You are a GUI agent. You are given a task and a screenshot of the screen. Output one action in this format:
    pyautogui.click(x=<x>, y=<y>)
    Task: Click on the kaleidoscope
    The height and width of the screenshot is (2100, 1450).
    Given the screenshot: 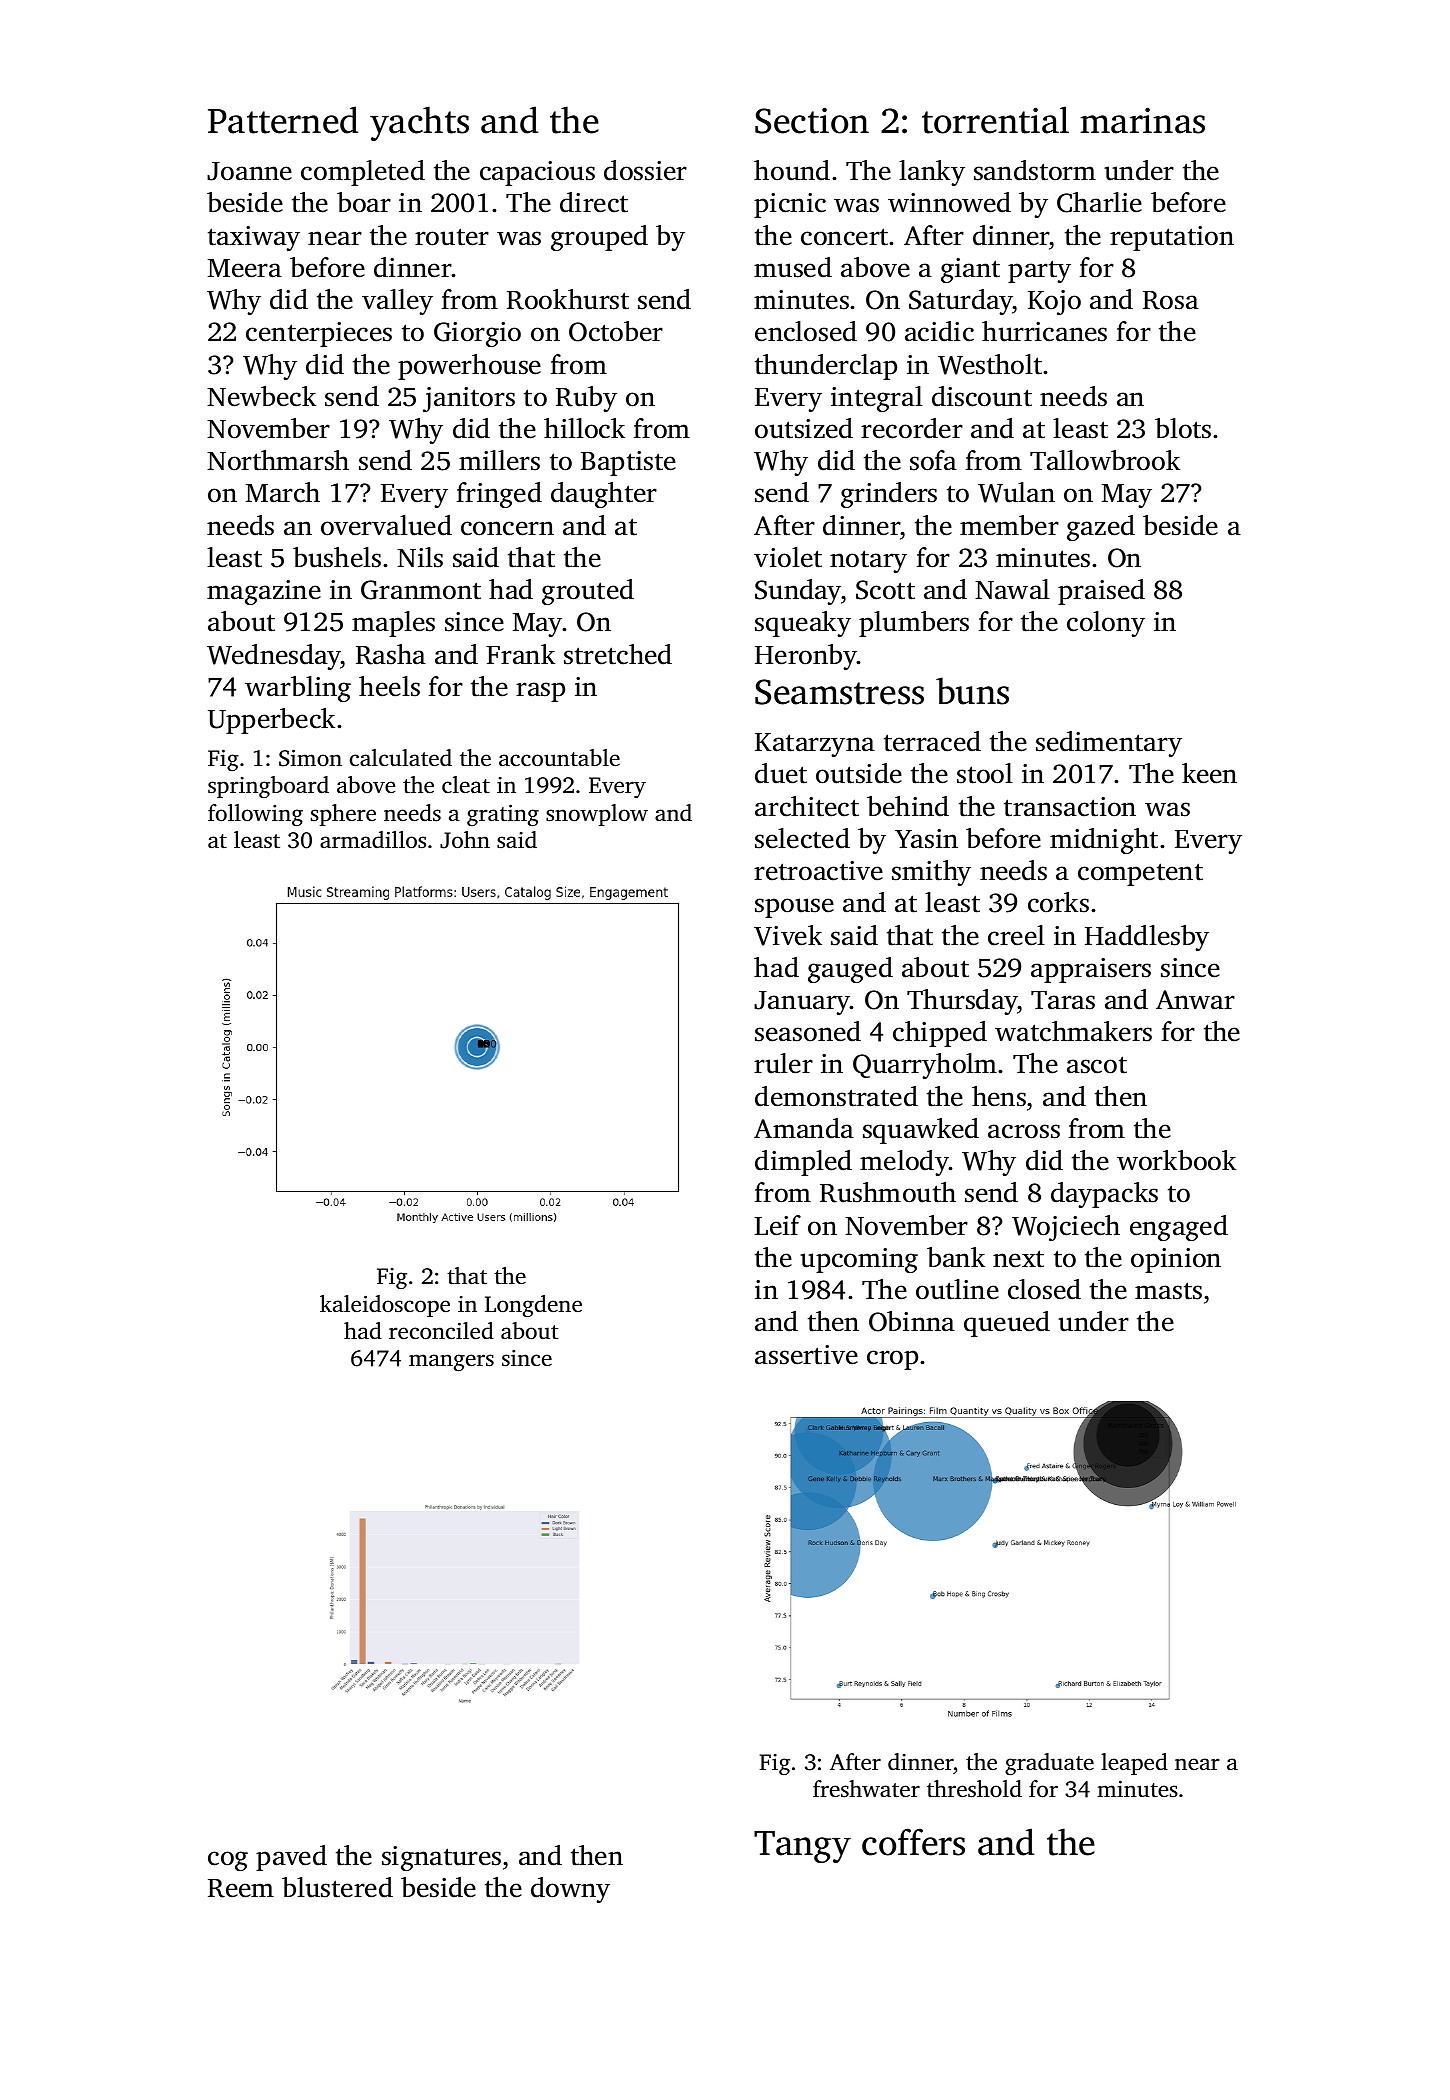 What is the action you would take?
    pyautogui.click(x=385, y=1306)
